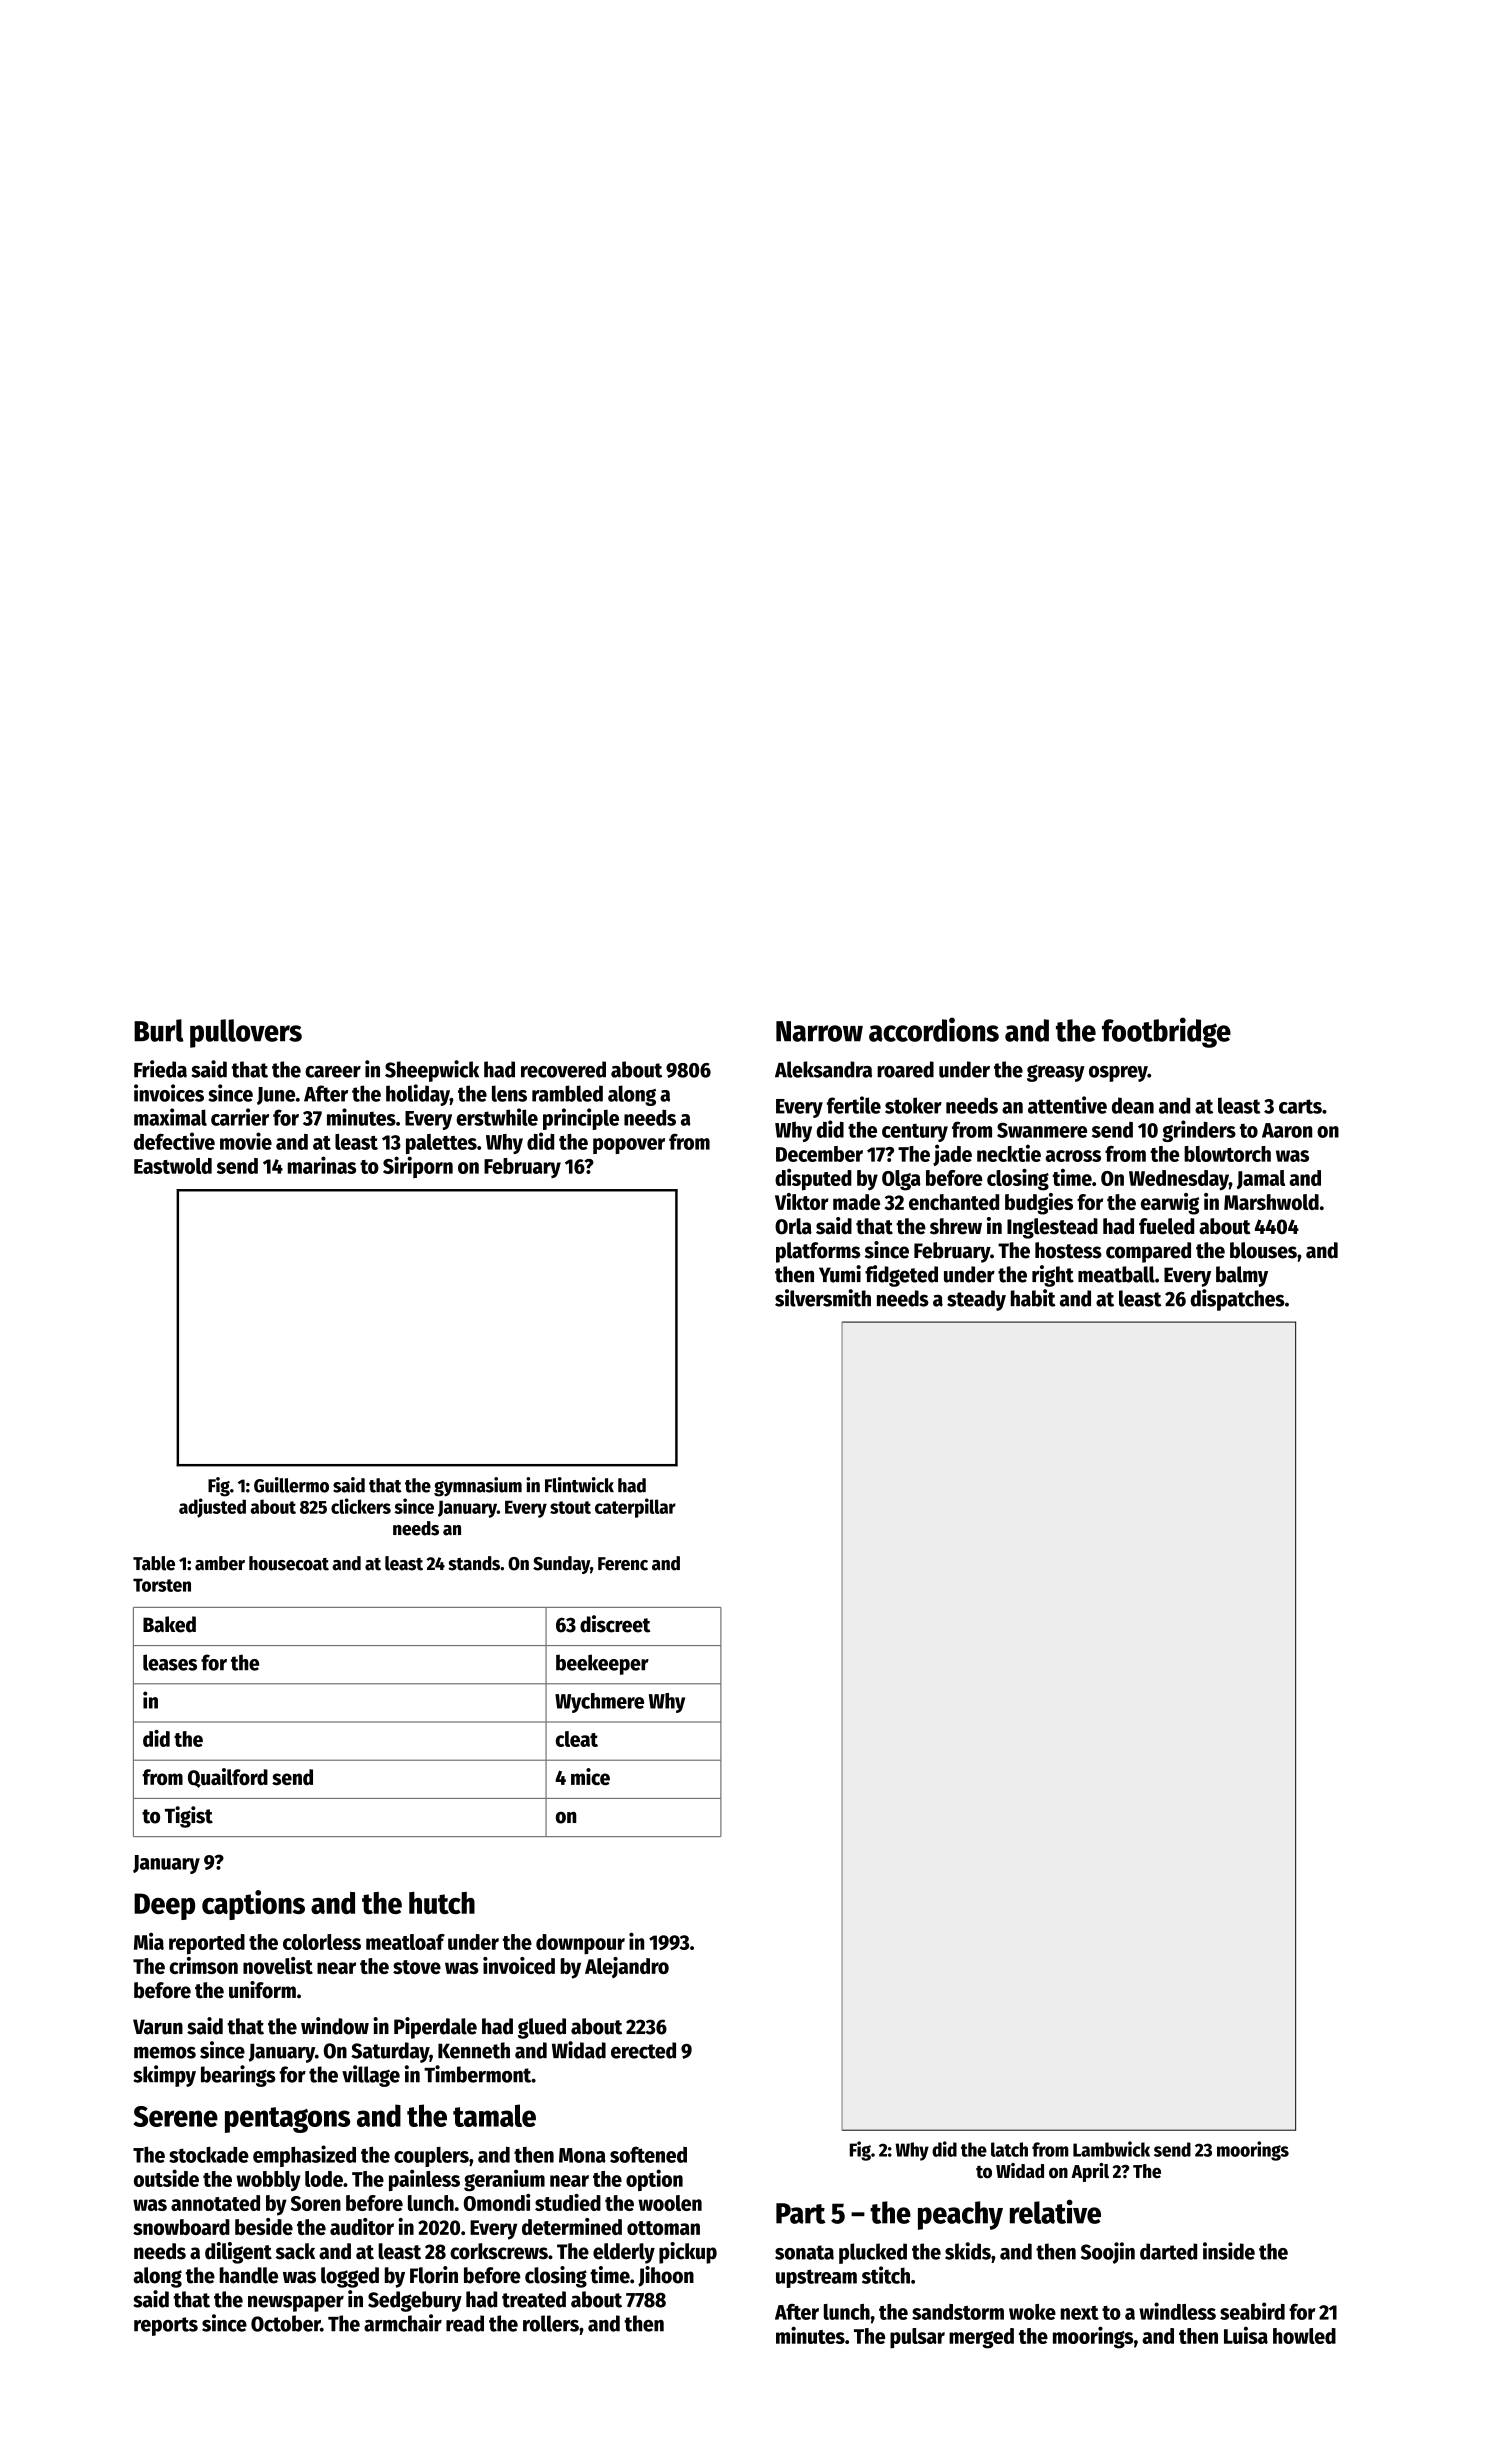 The image size is (1496, 2464). What do you see at coordinates (474, 1563) in the image?
I see `stands` at bounding box center [474, 1563].
